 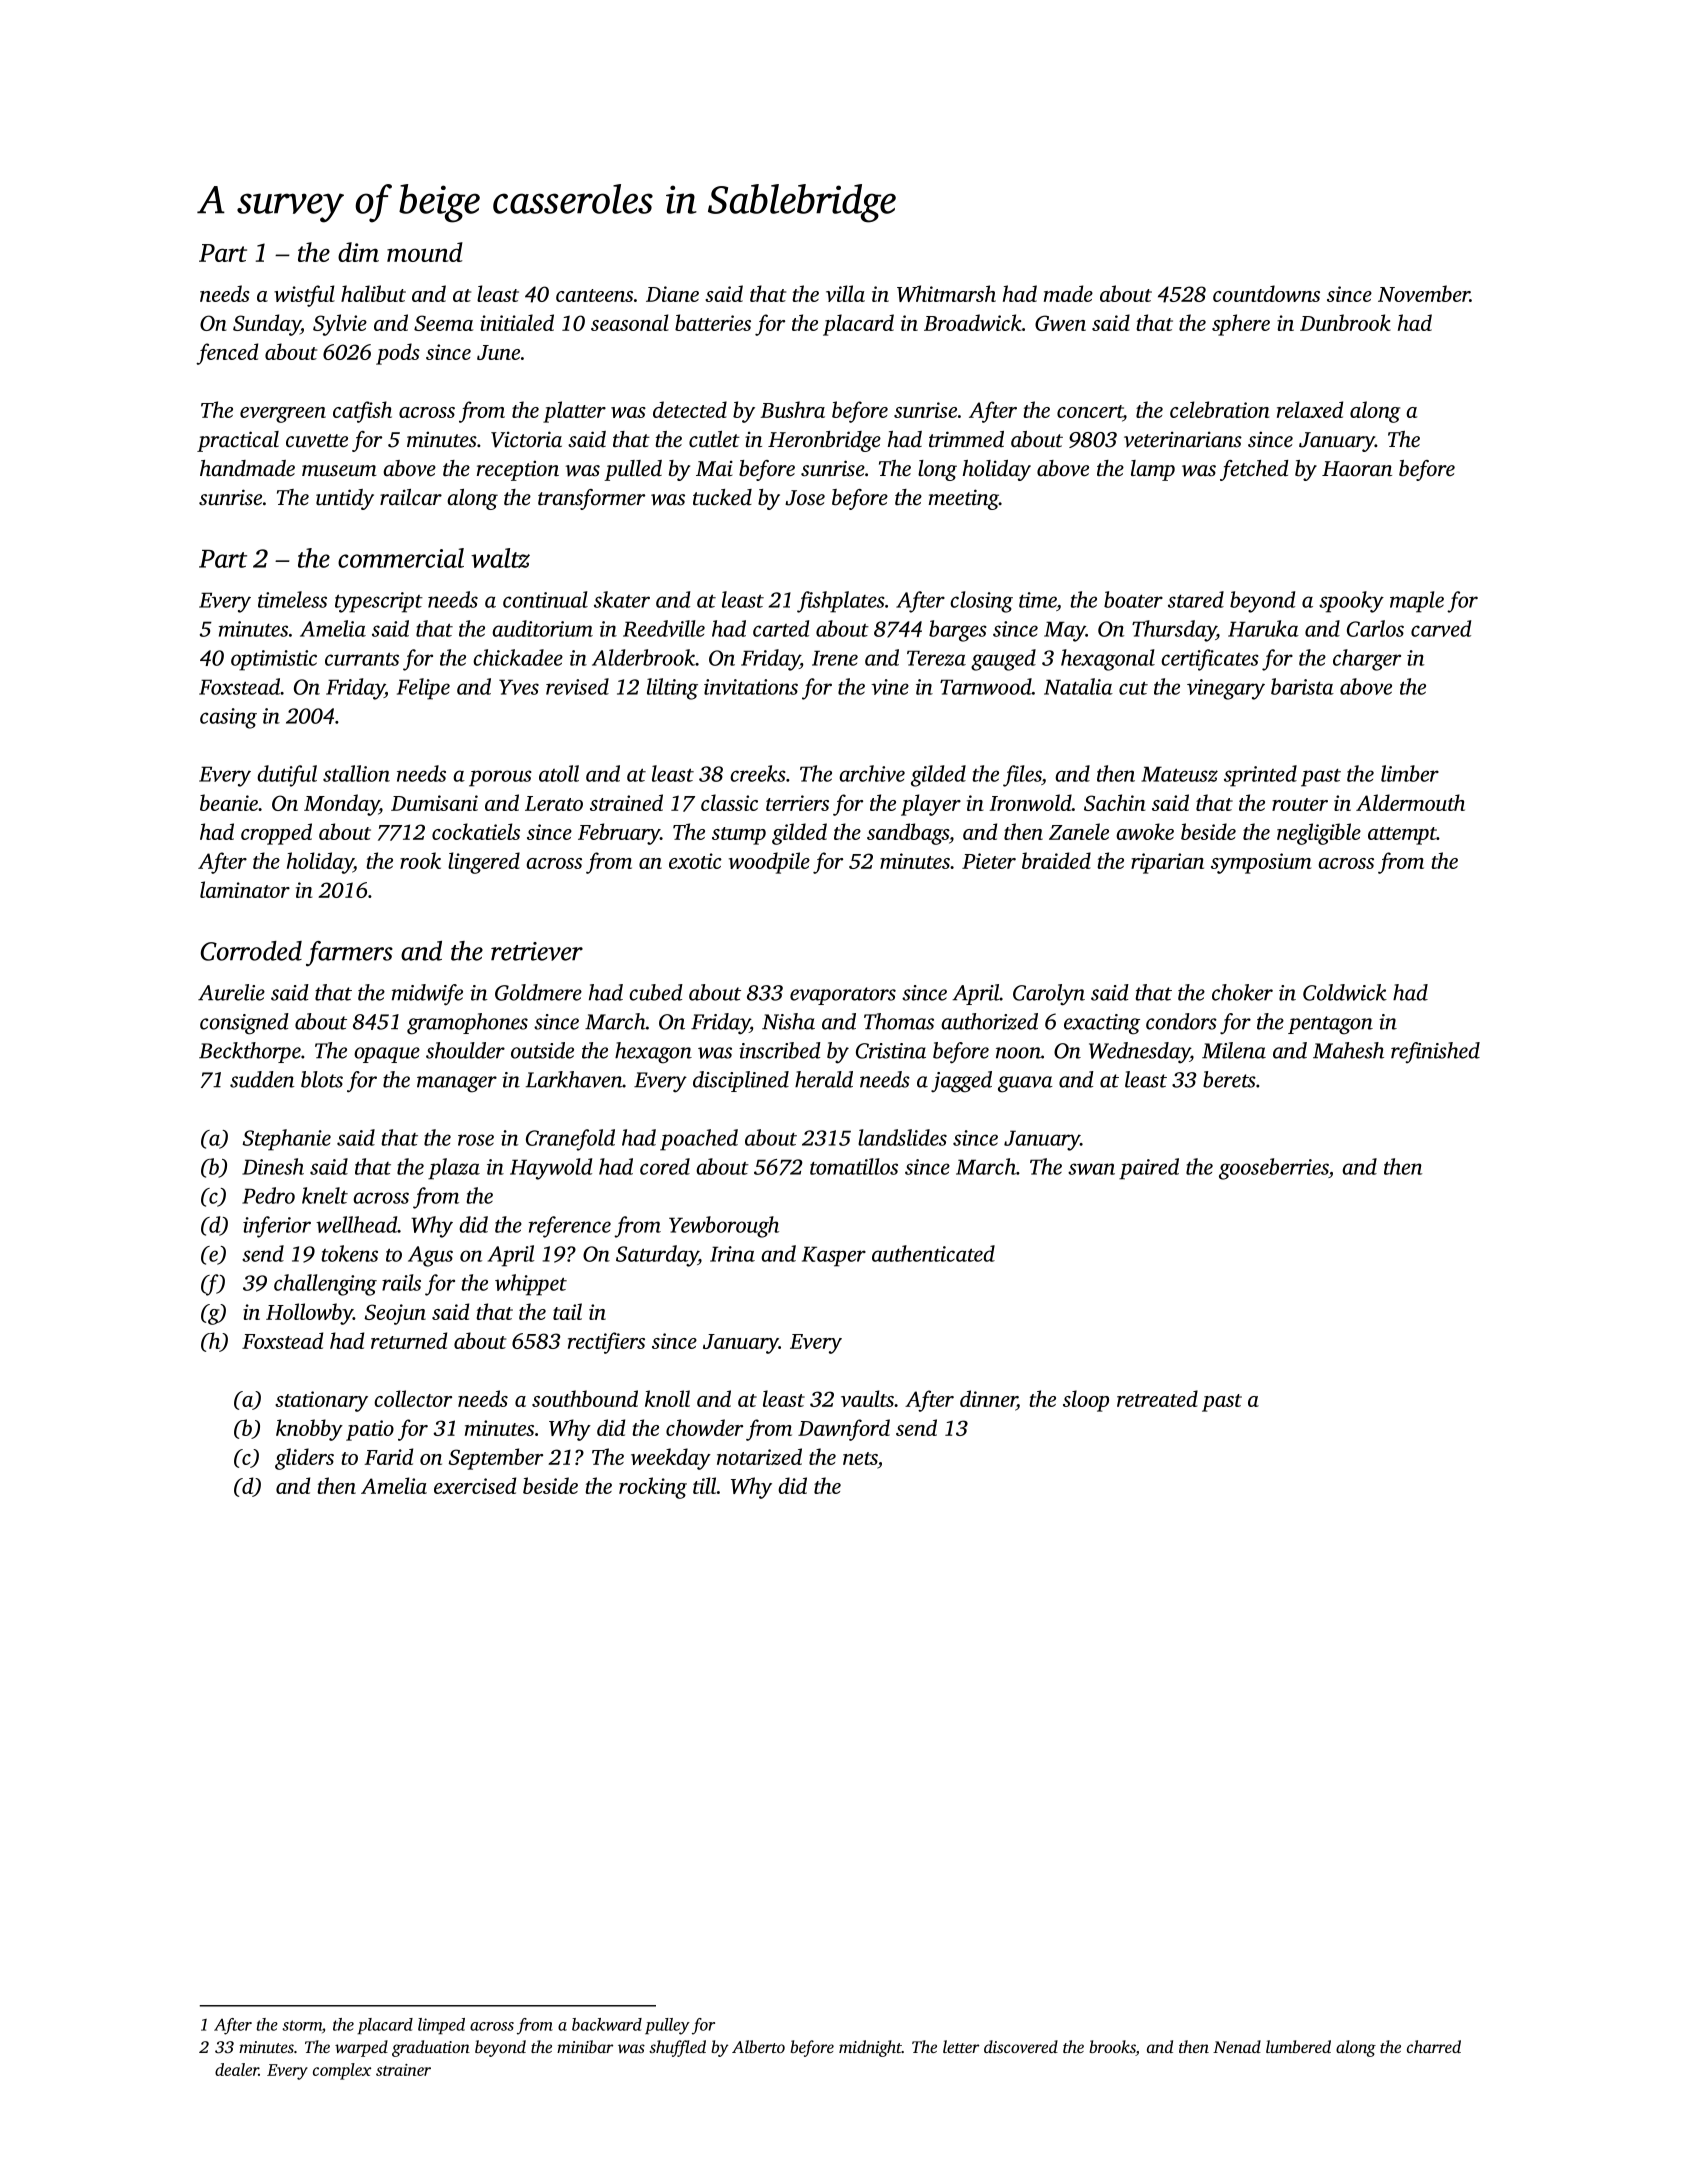 What do you see at coordinates (1274, 1169) in the document?
I see `gooseberries` at bounding box center [1274, 1169].
